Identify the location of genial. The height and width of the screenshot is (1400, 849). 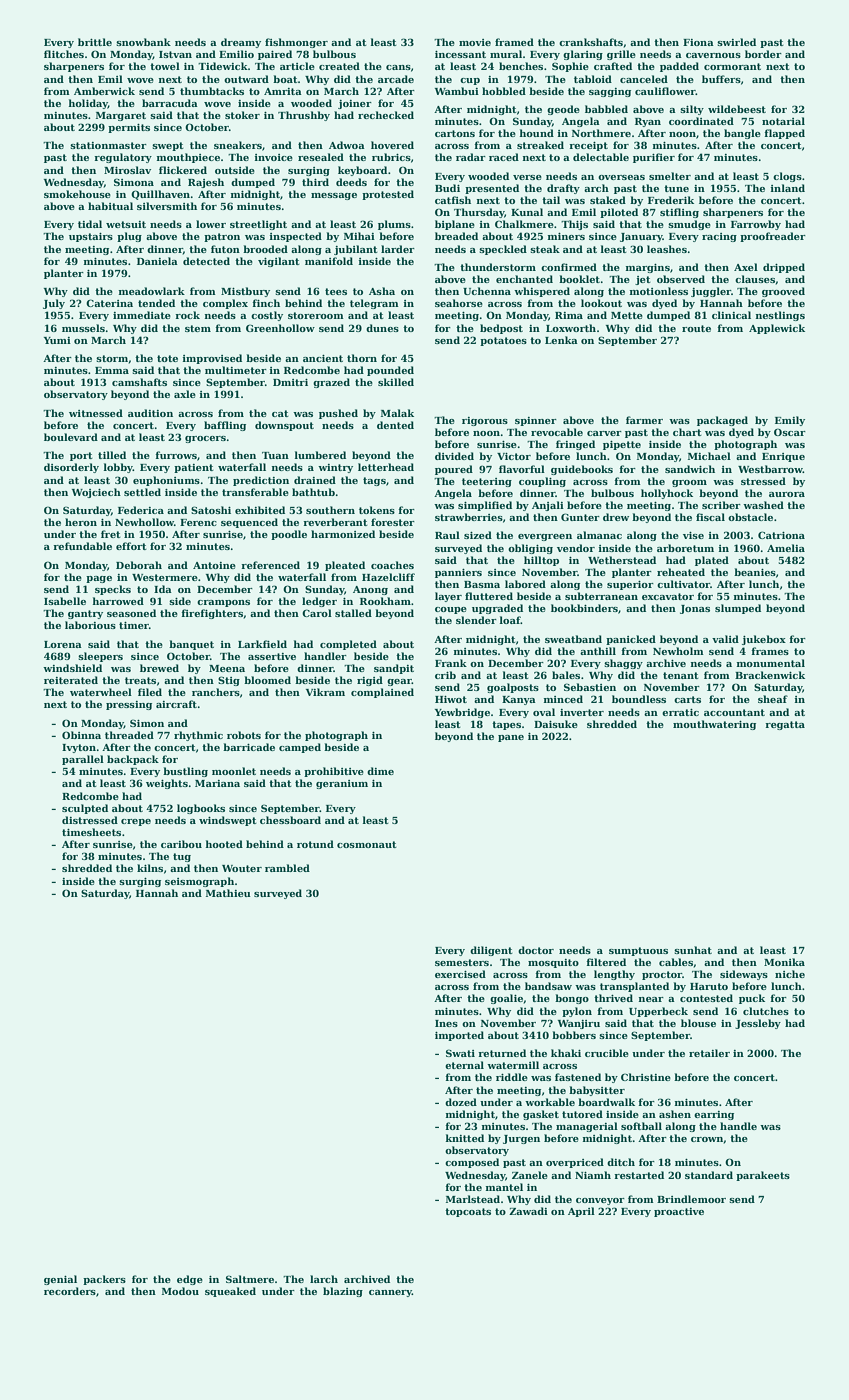
(60, 1280).
